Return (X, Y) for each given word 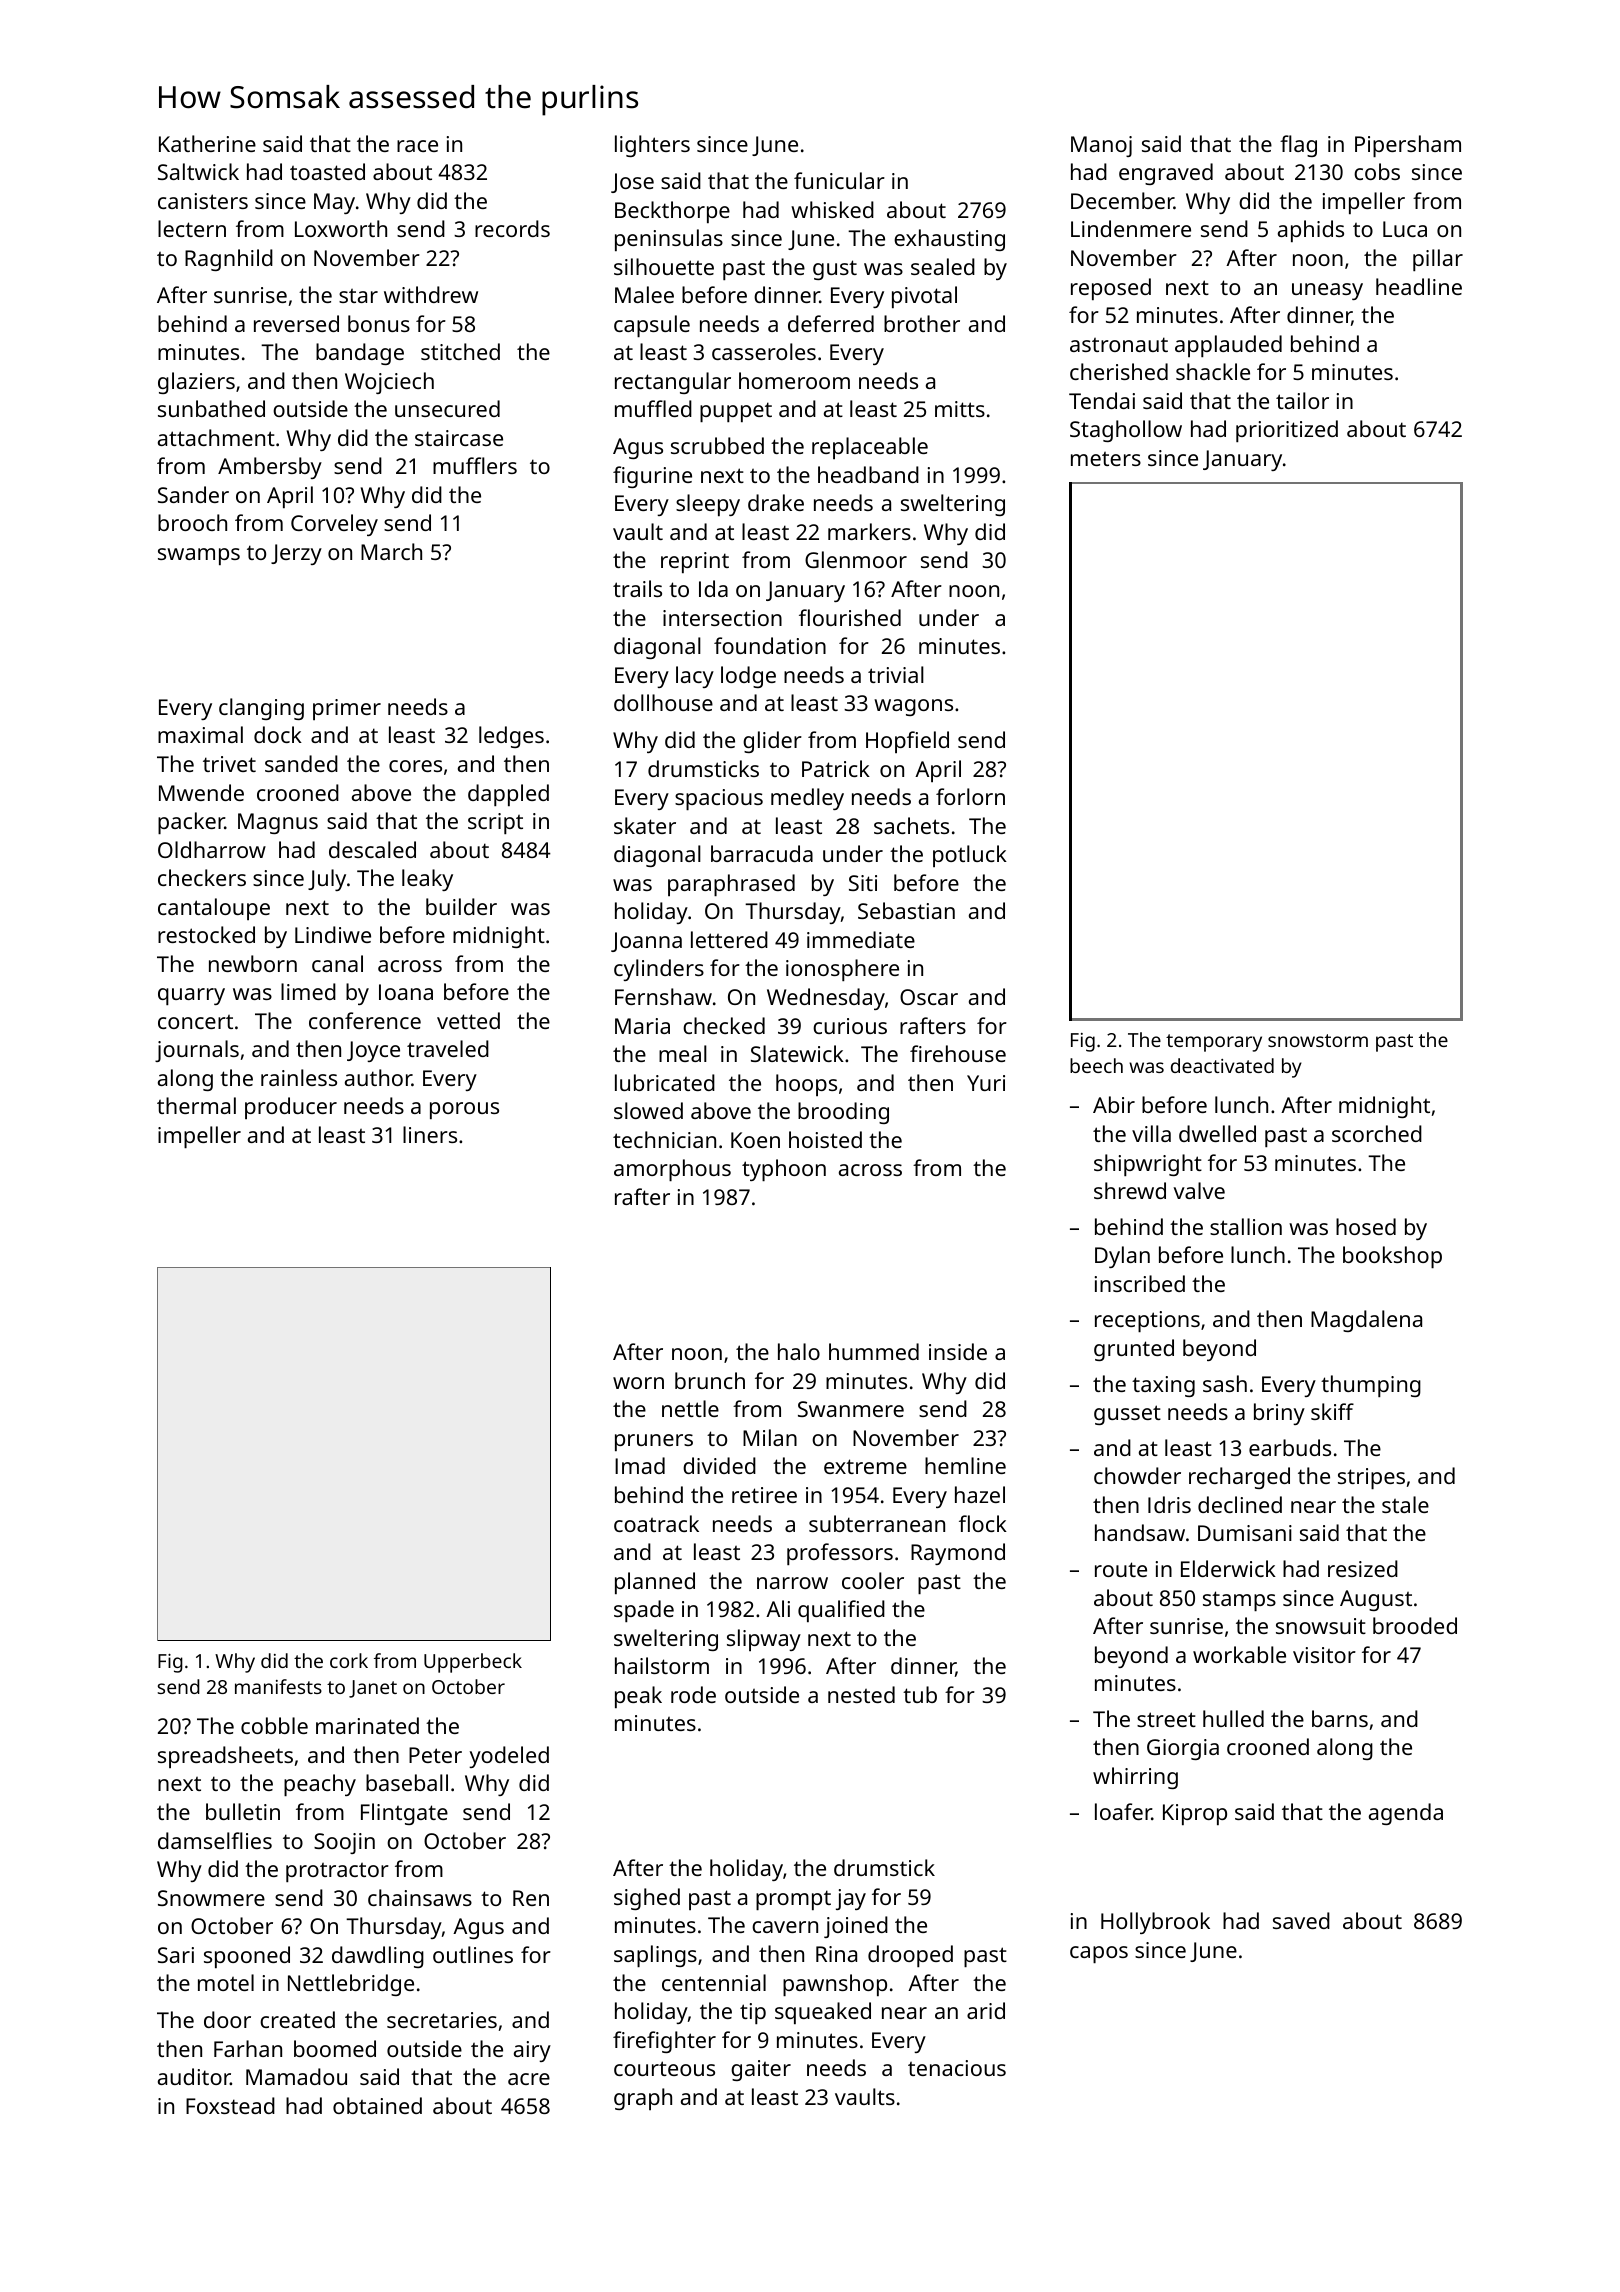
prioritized (1287, 431)
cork (349, 1660)
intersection (722, 618)
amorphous (672, 1170)
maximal (200, 734)
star (358, 296)
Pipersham (1408, 146)
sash (1225, 1383)
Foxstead (230, 2105)
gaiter (761, 2070)
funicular (839, 180)
